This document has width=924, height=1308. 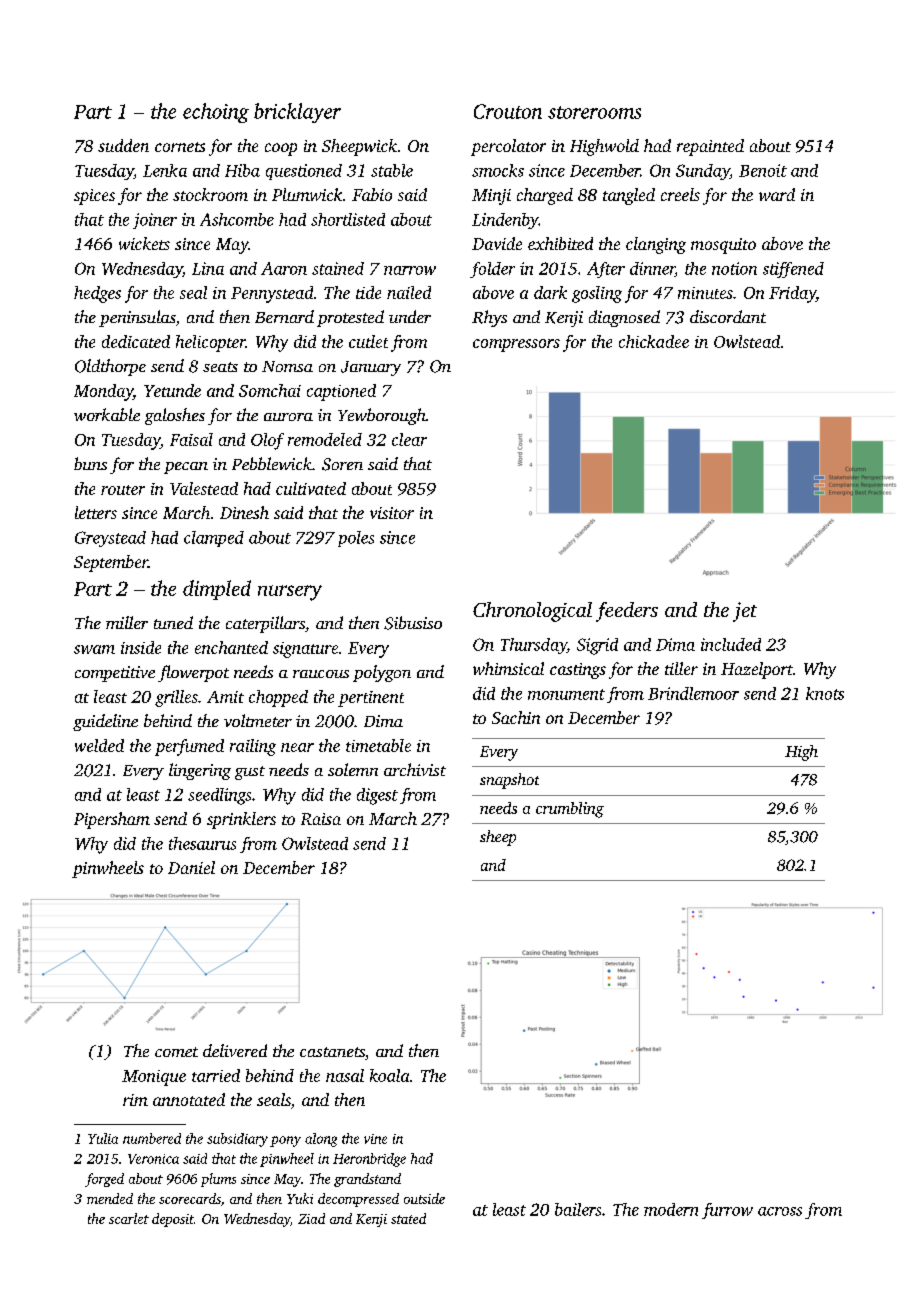 What do you see at coordinates (508, 668) in the document?
I see `whimsical` at bounding box center [508, 668].
